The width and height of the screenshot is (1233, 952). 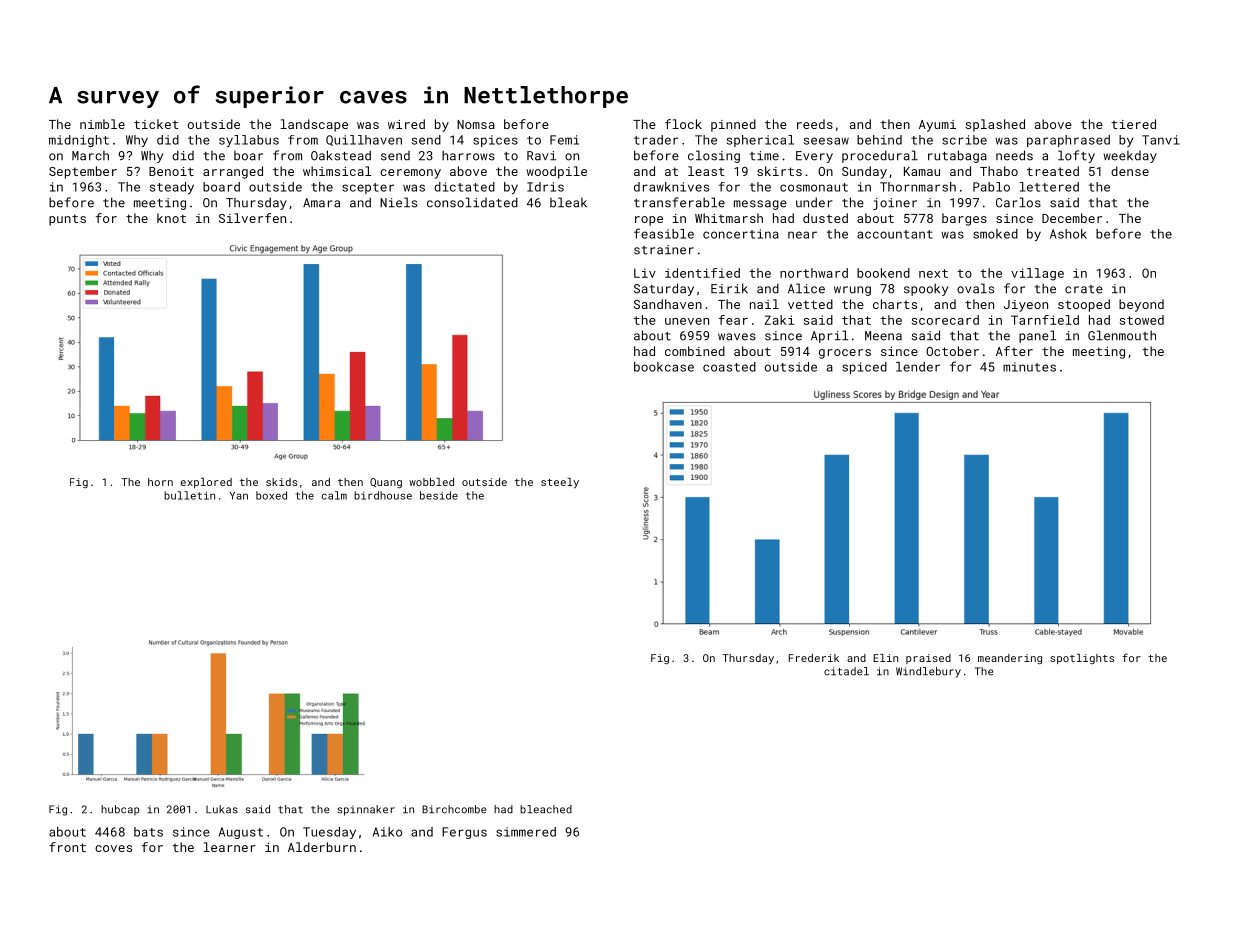 What do you see at coordinates (239, 496) in the screenshot?
I see `Yan` at bounding box center [239, 496].
